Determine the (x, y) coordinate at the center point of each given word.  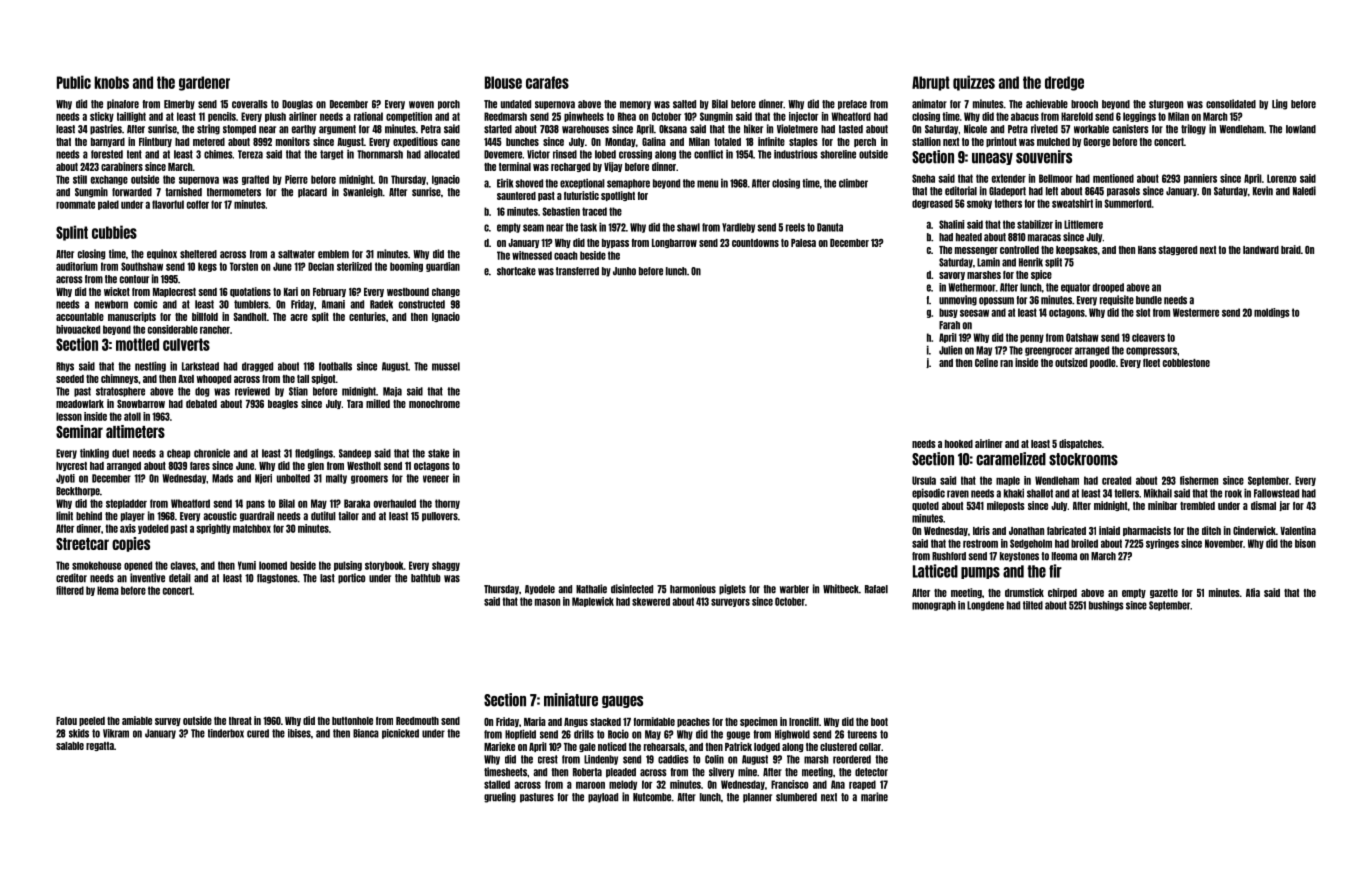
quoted (925, 506)
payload (603, 798)
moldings (1272, 313)
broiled (1084, 543)
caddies (673, 759)
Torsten (244, 266)
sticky (102, 117)
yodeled (153, 529)
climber (853, 183)
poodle (1103, 363)
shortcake (516, 271)
